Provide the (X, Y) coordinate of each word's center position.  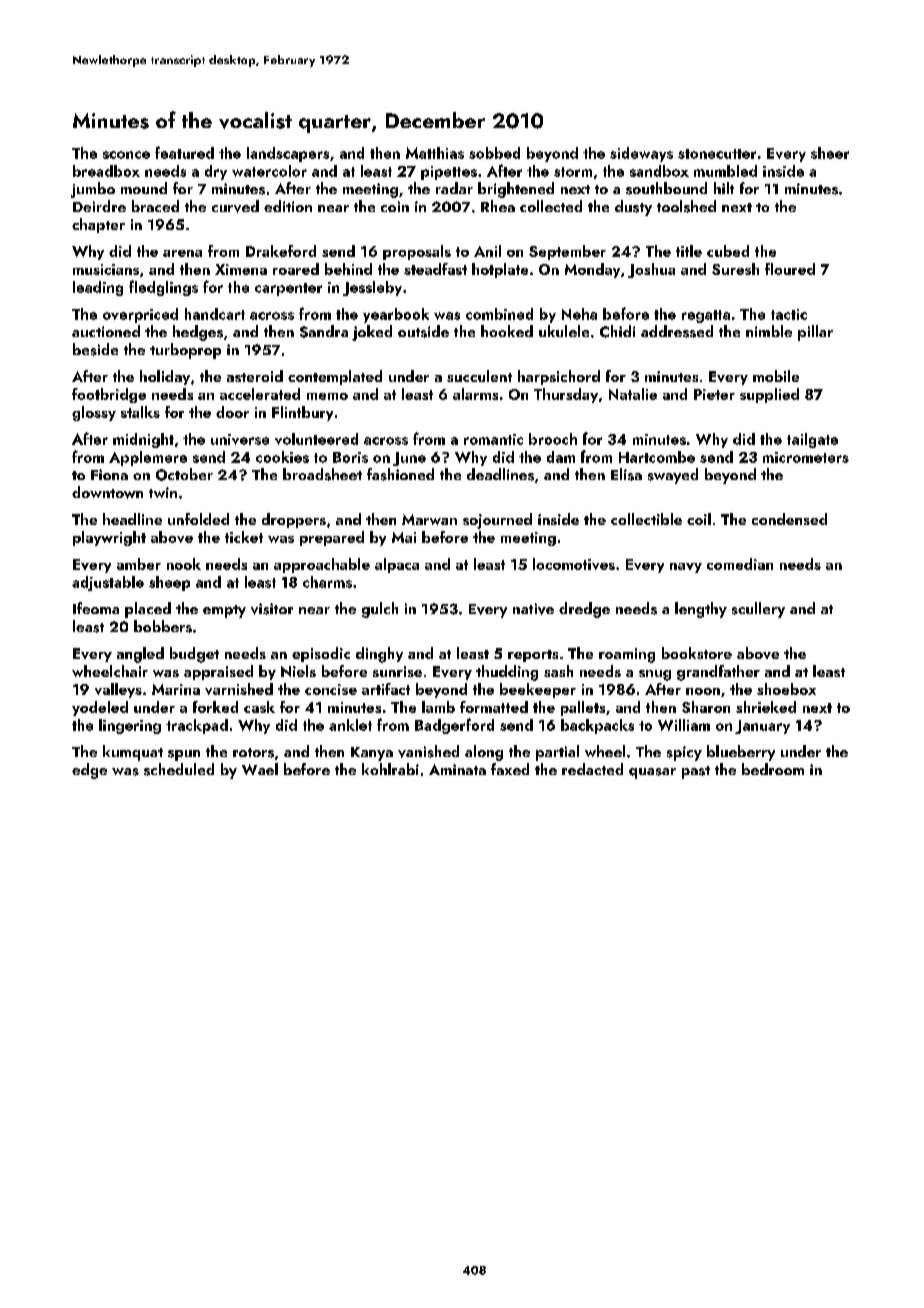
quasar (652, 773)
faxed (510, 769)
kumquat (133, 753)
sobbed (494, 153)
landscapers (288, 154)
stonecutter (717, 154)
